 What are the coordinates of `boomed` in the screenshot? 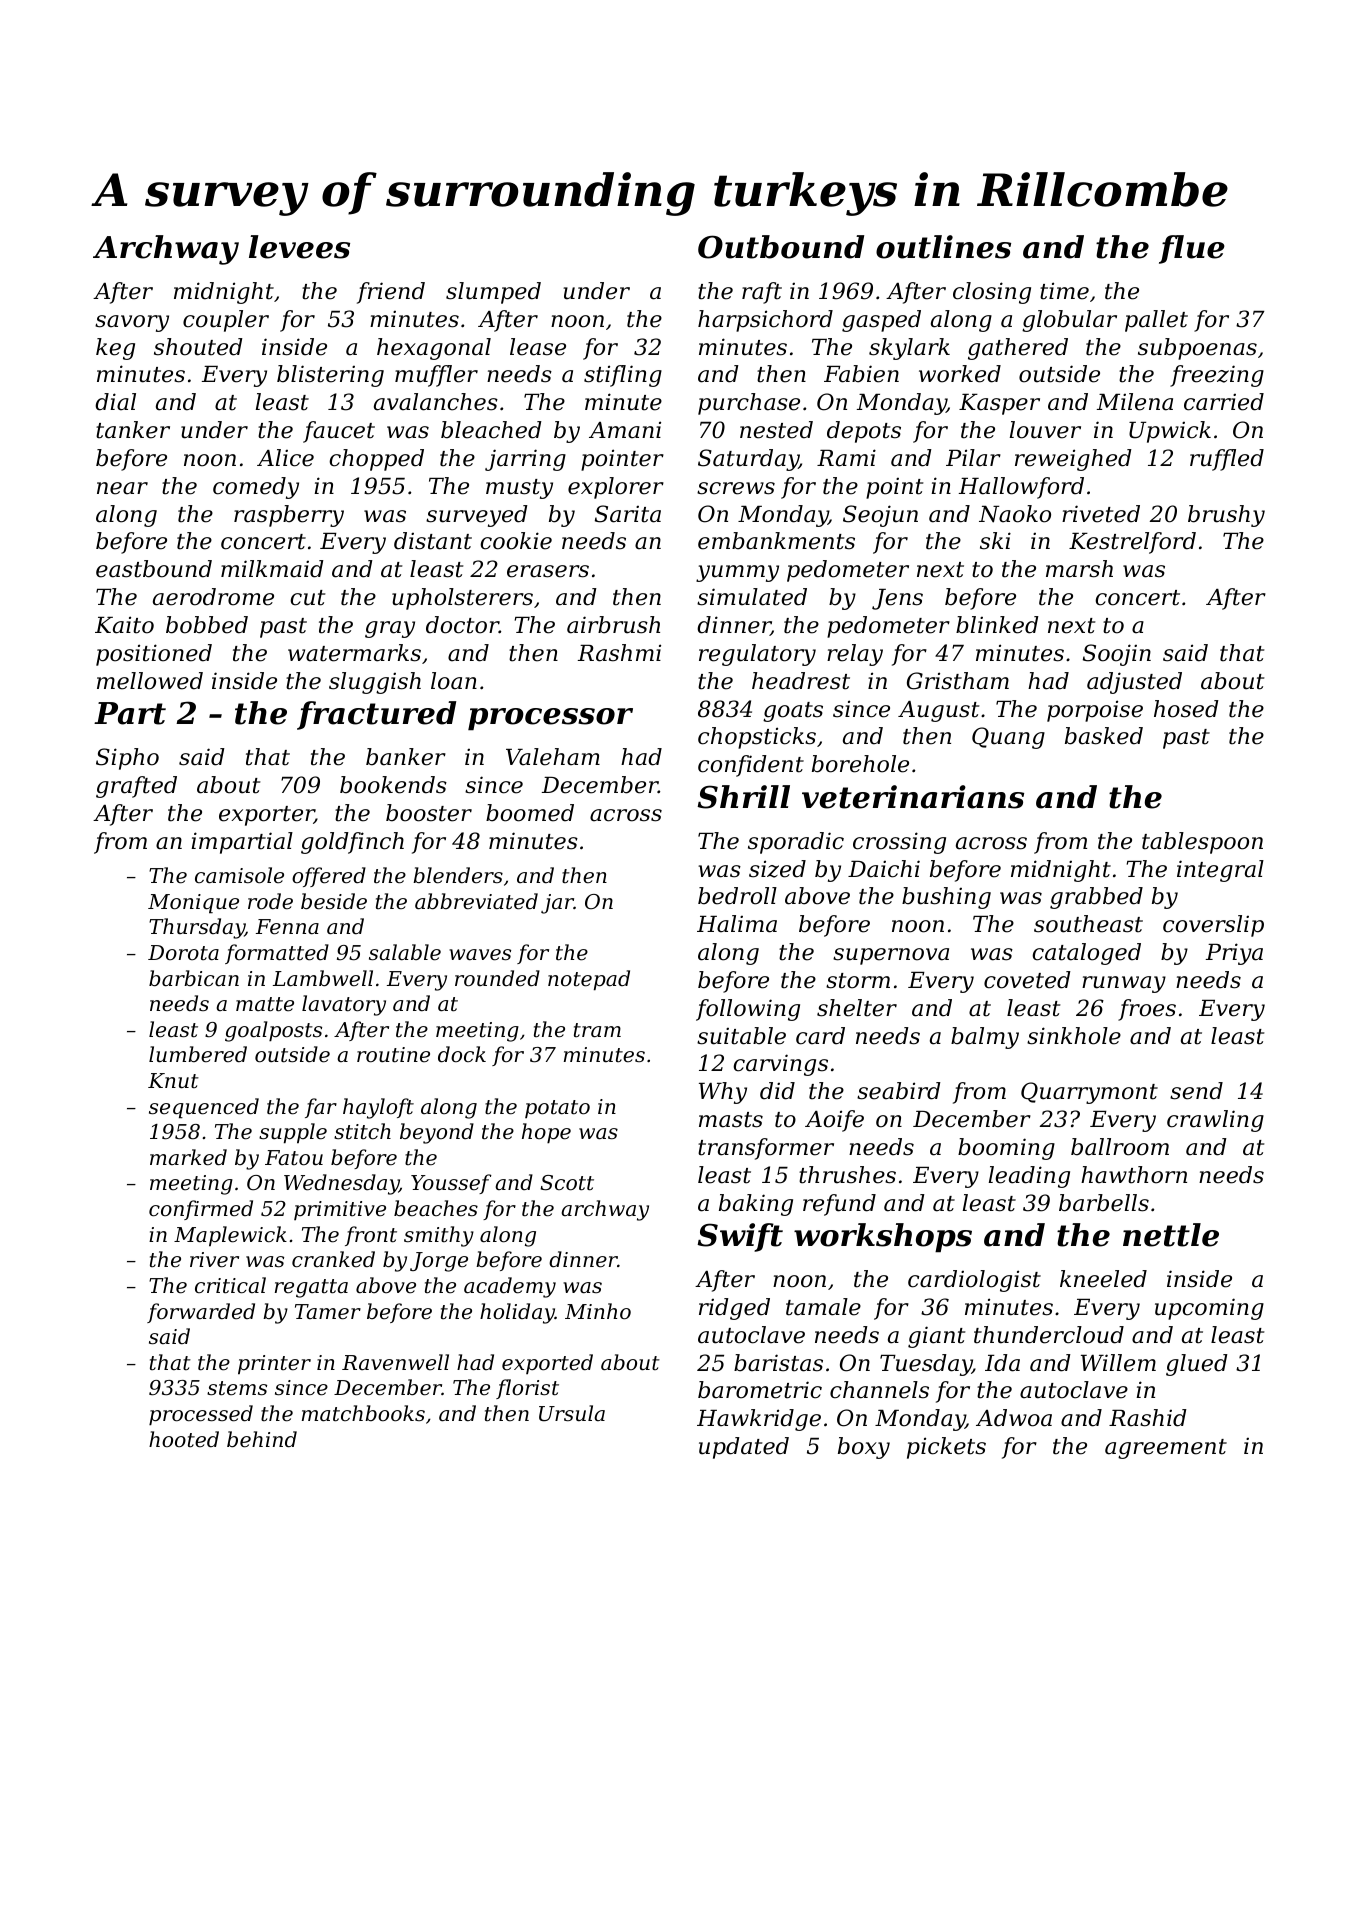 It's located at (530, 813).
